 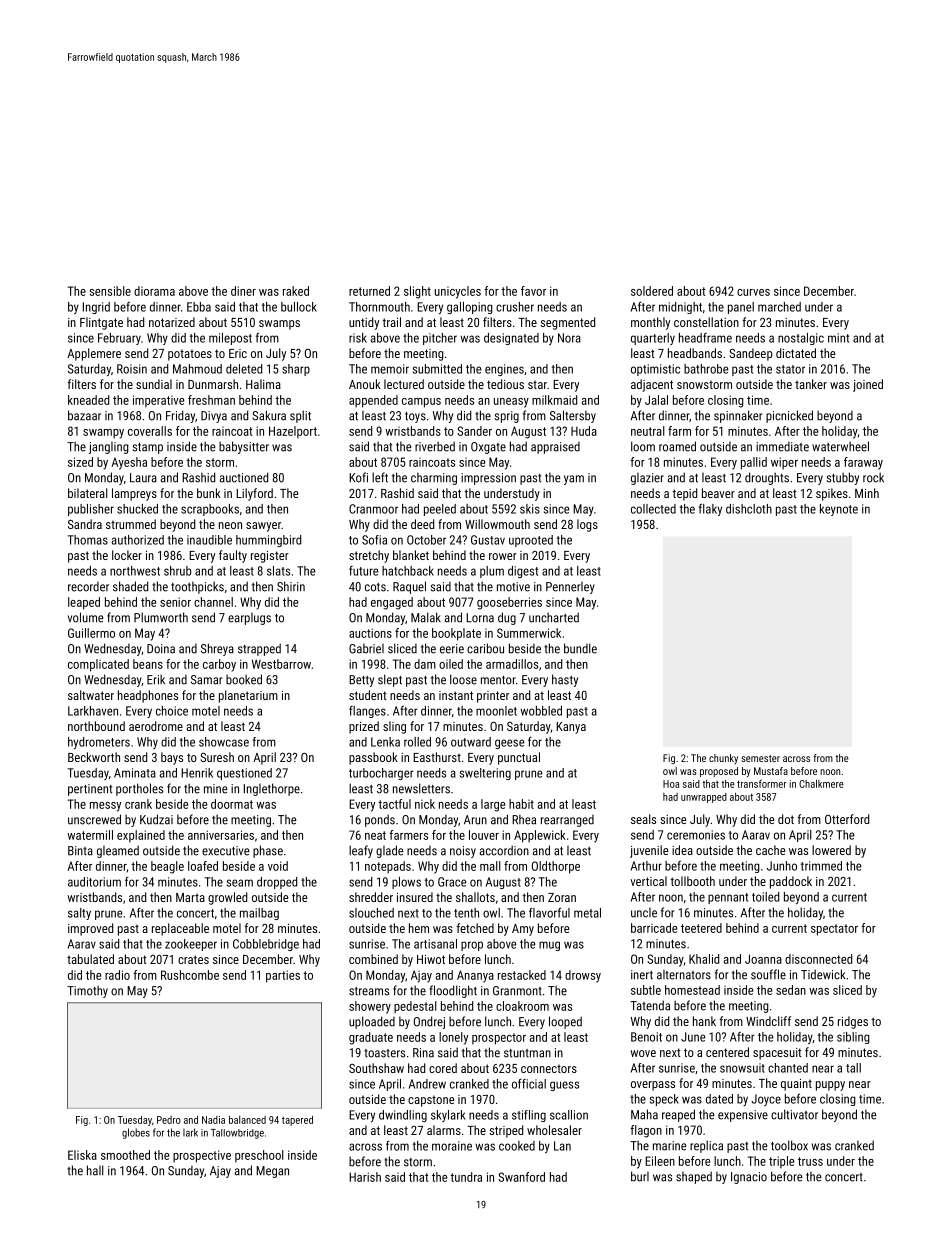 I want to click on soldered, so click(x=652, y=291).
